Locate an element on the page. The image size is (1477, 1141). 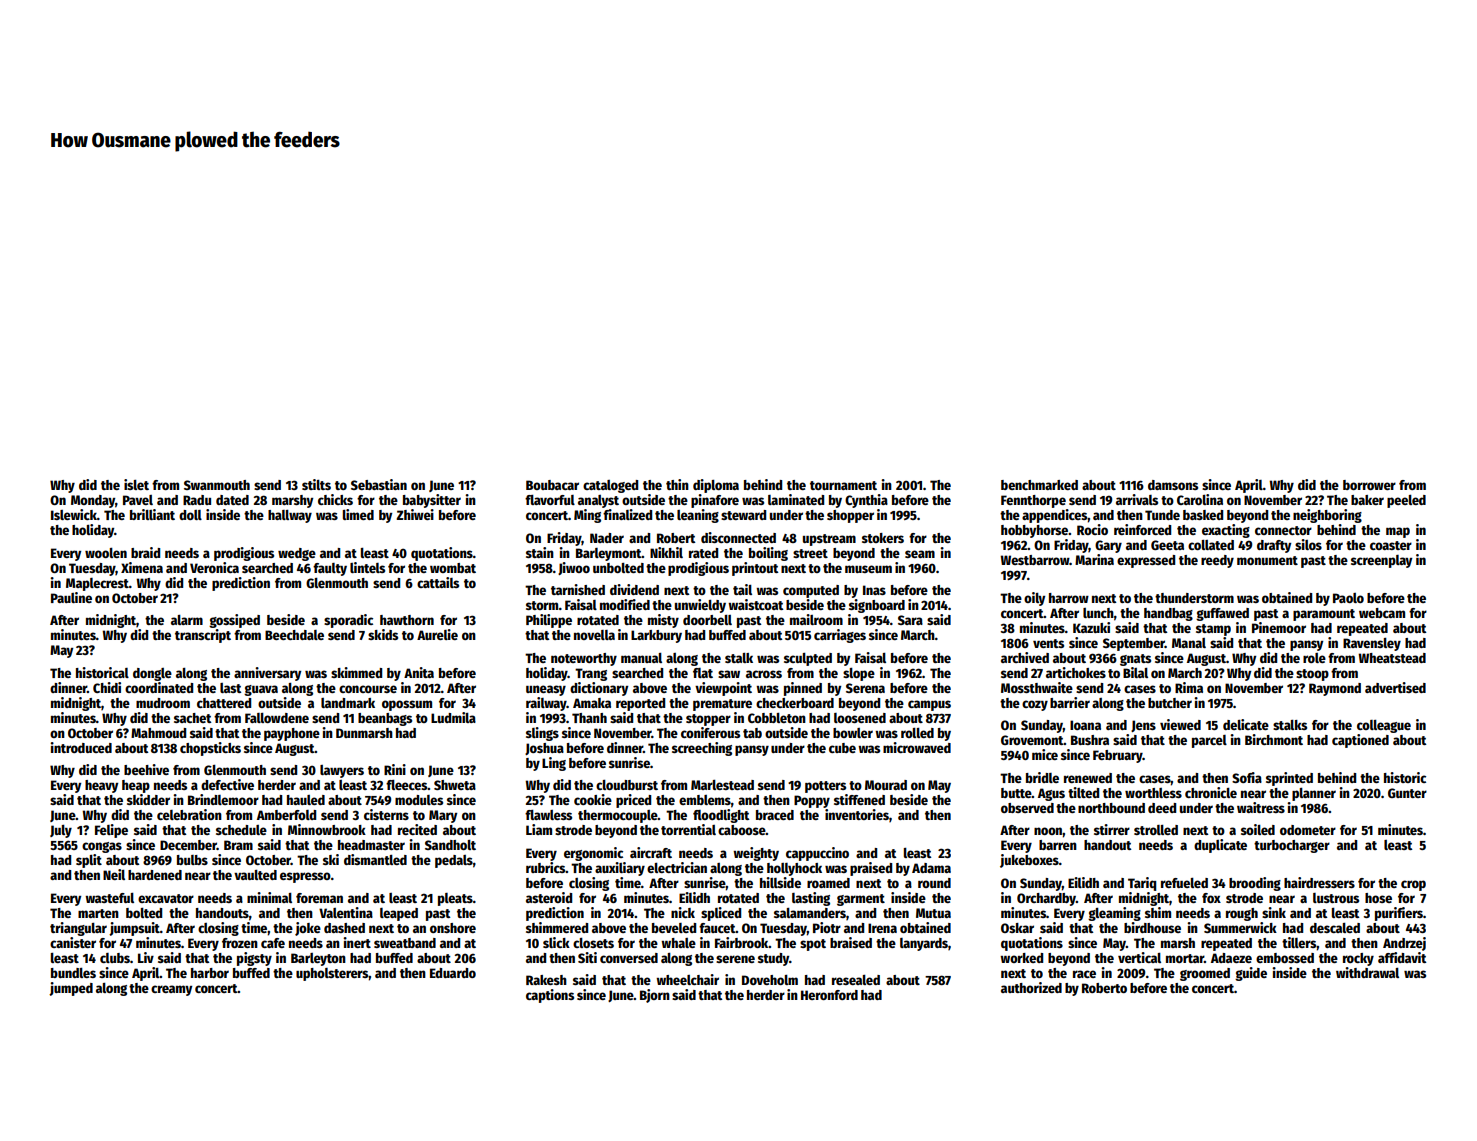
opossum is located at coordinates (407, 705).
